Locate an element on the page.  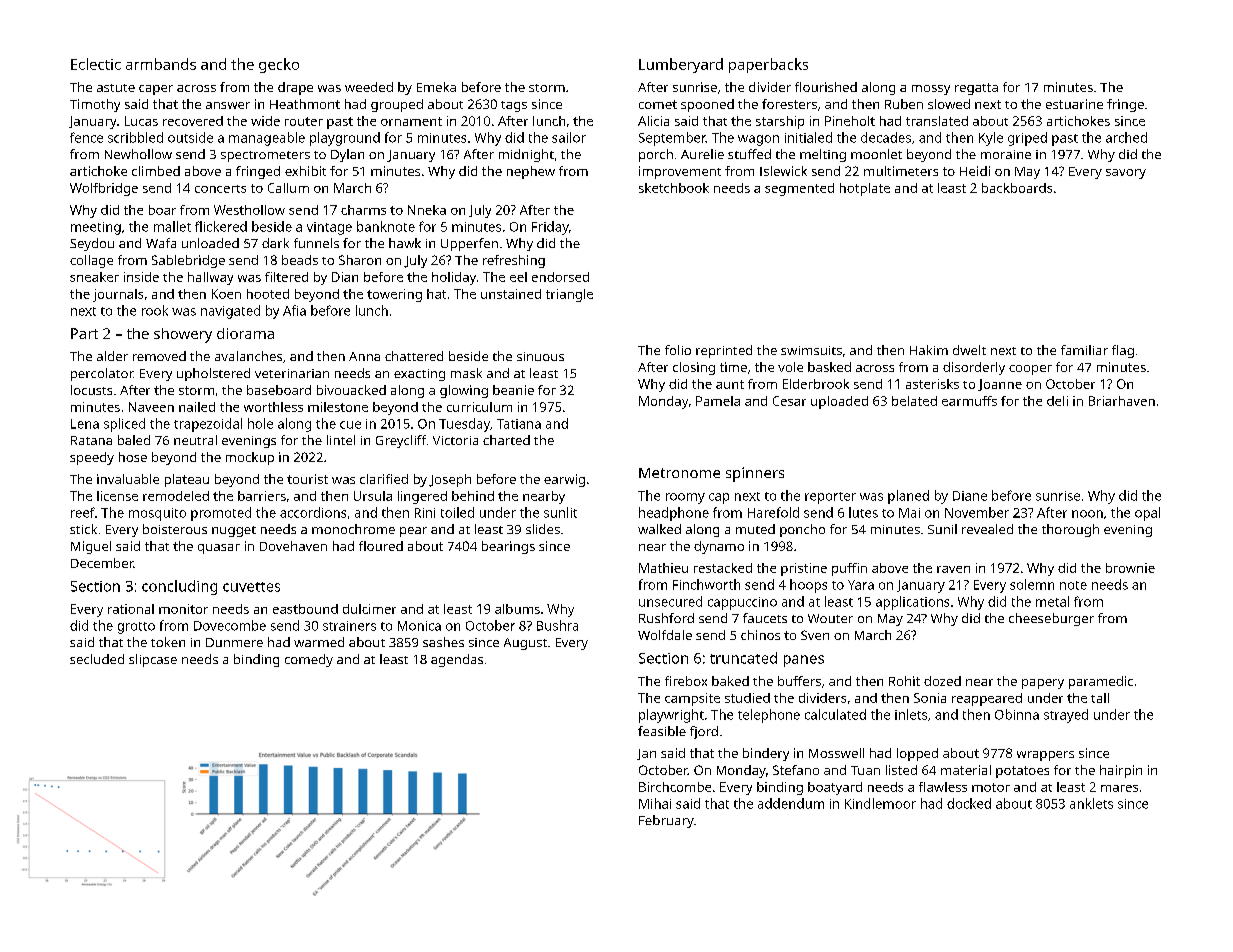
Eclectic is located at coordinates (96, 64).
